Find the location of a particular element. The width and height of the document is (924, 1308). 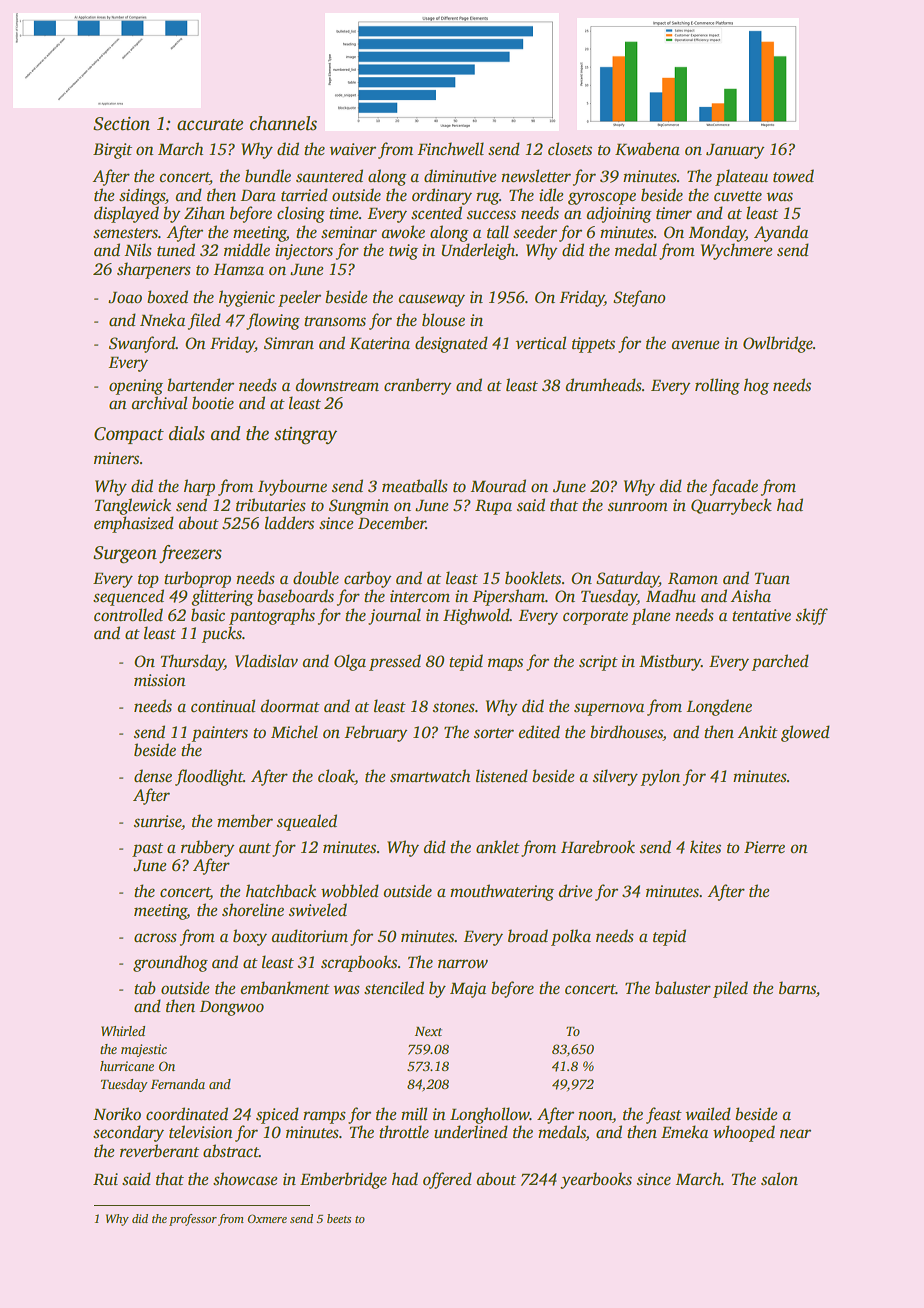

professor is located at coordinates (193, 1220).
